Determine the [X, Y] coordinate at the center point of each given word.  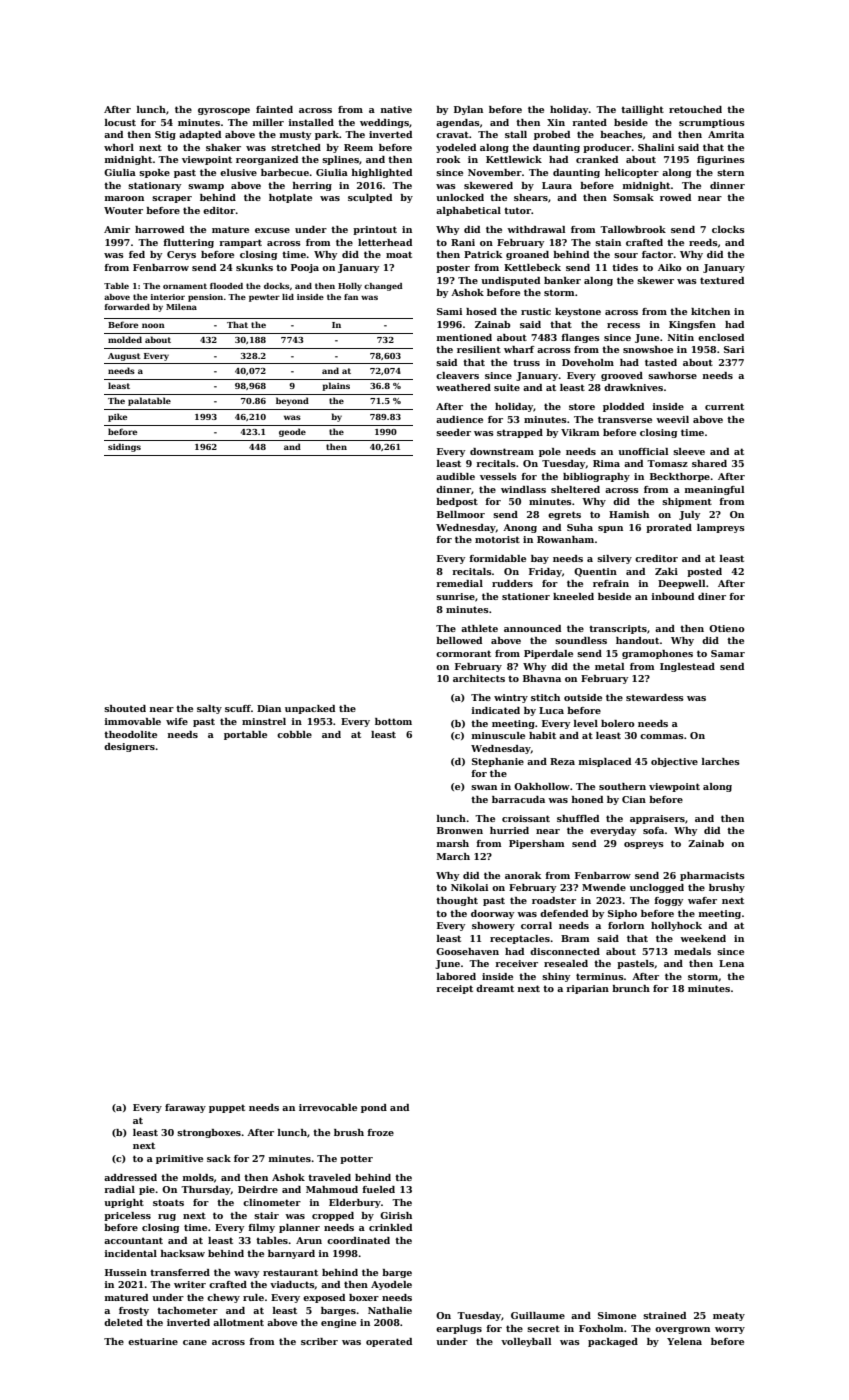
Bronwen [460, 830]
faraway [185, 1108]
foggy [668, 901]
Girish [396, 1215]
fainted [274, 109]
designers [129, 747]
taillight [642, 110]
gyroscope [224, 111]
